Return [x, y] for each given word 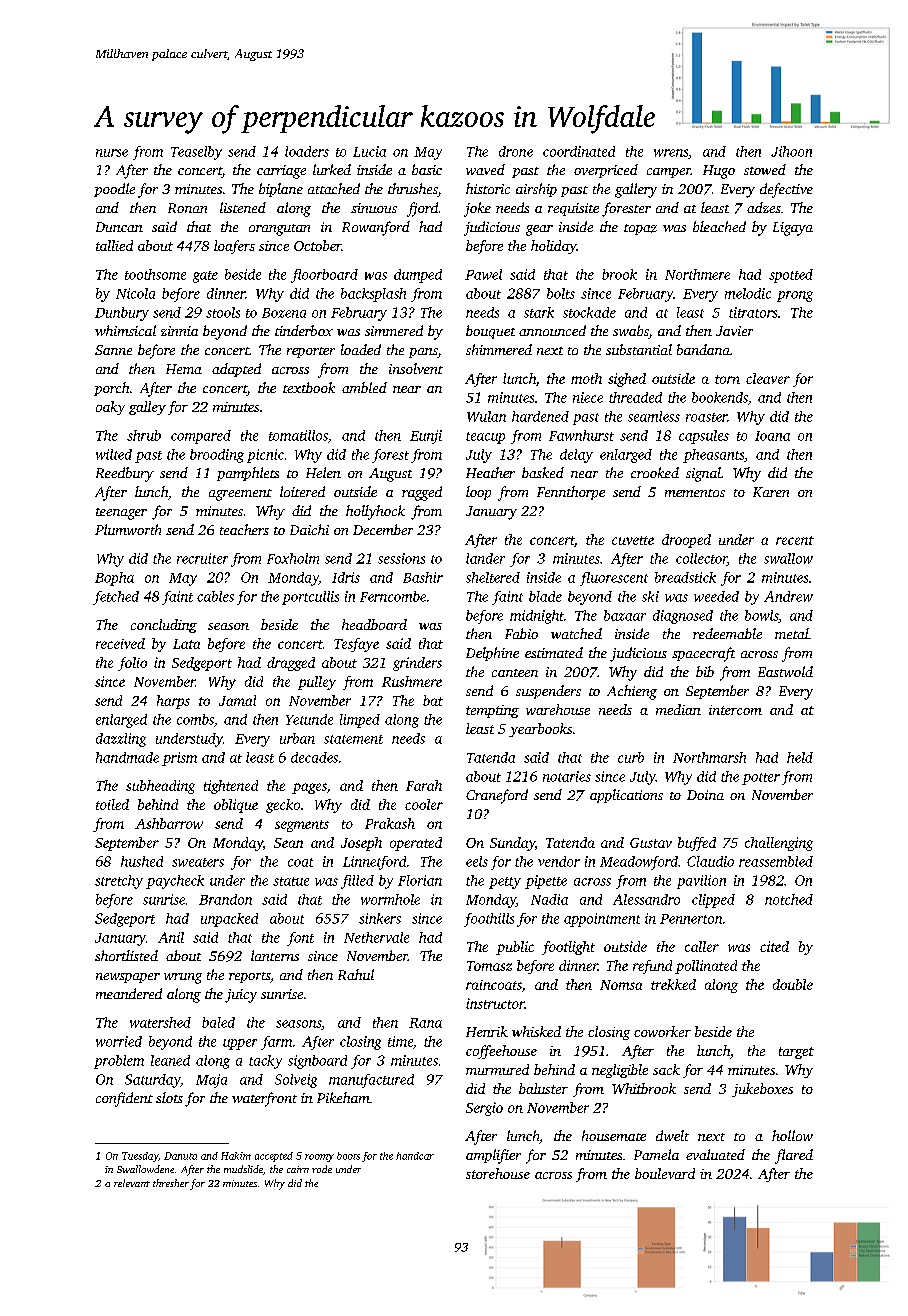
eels [477, 861]
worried [119, 1041]
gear [539, 230]
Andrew [788, 596]
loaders [307, 151]
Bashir [423, 577]
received [120, 643]
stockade [589, 312]
